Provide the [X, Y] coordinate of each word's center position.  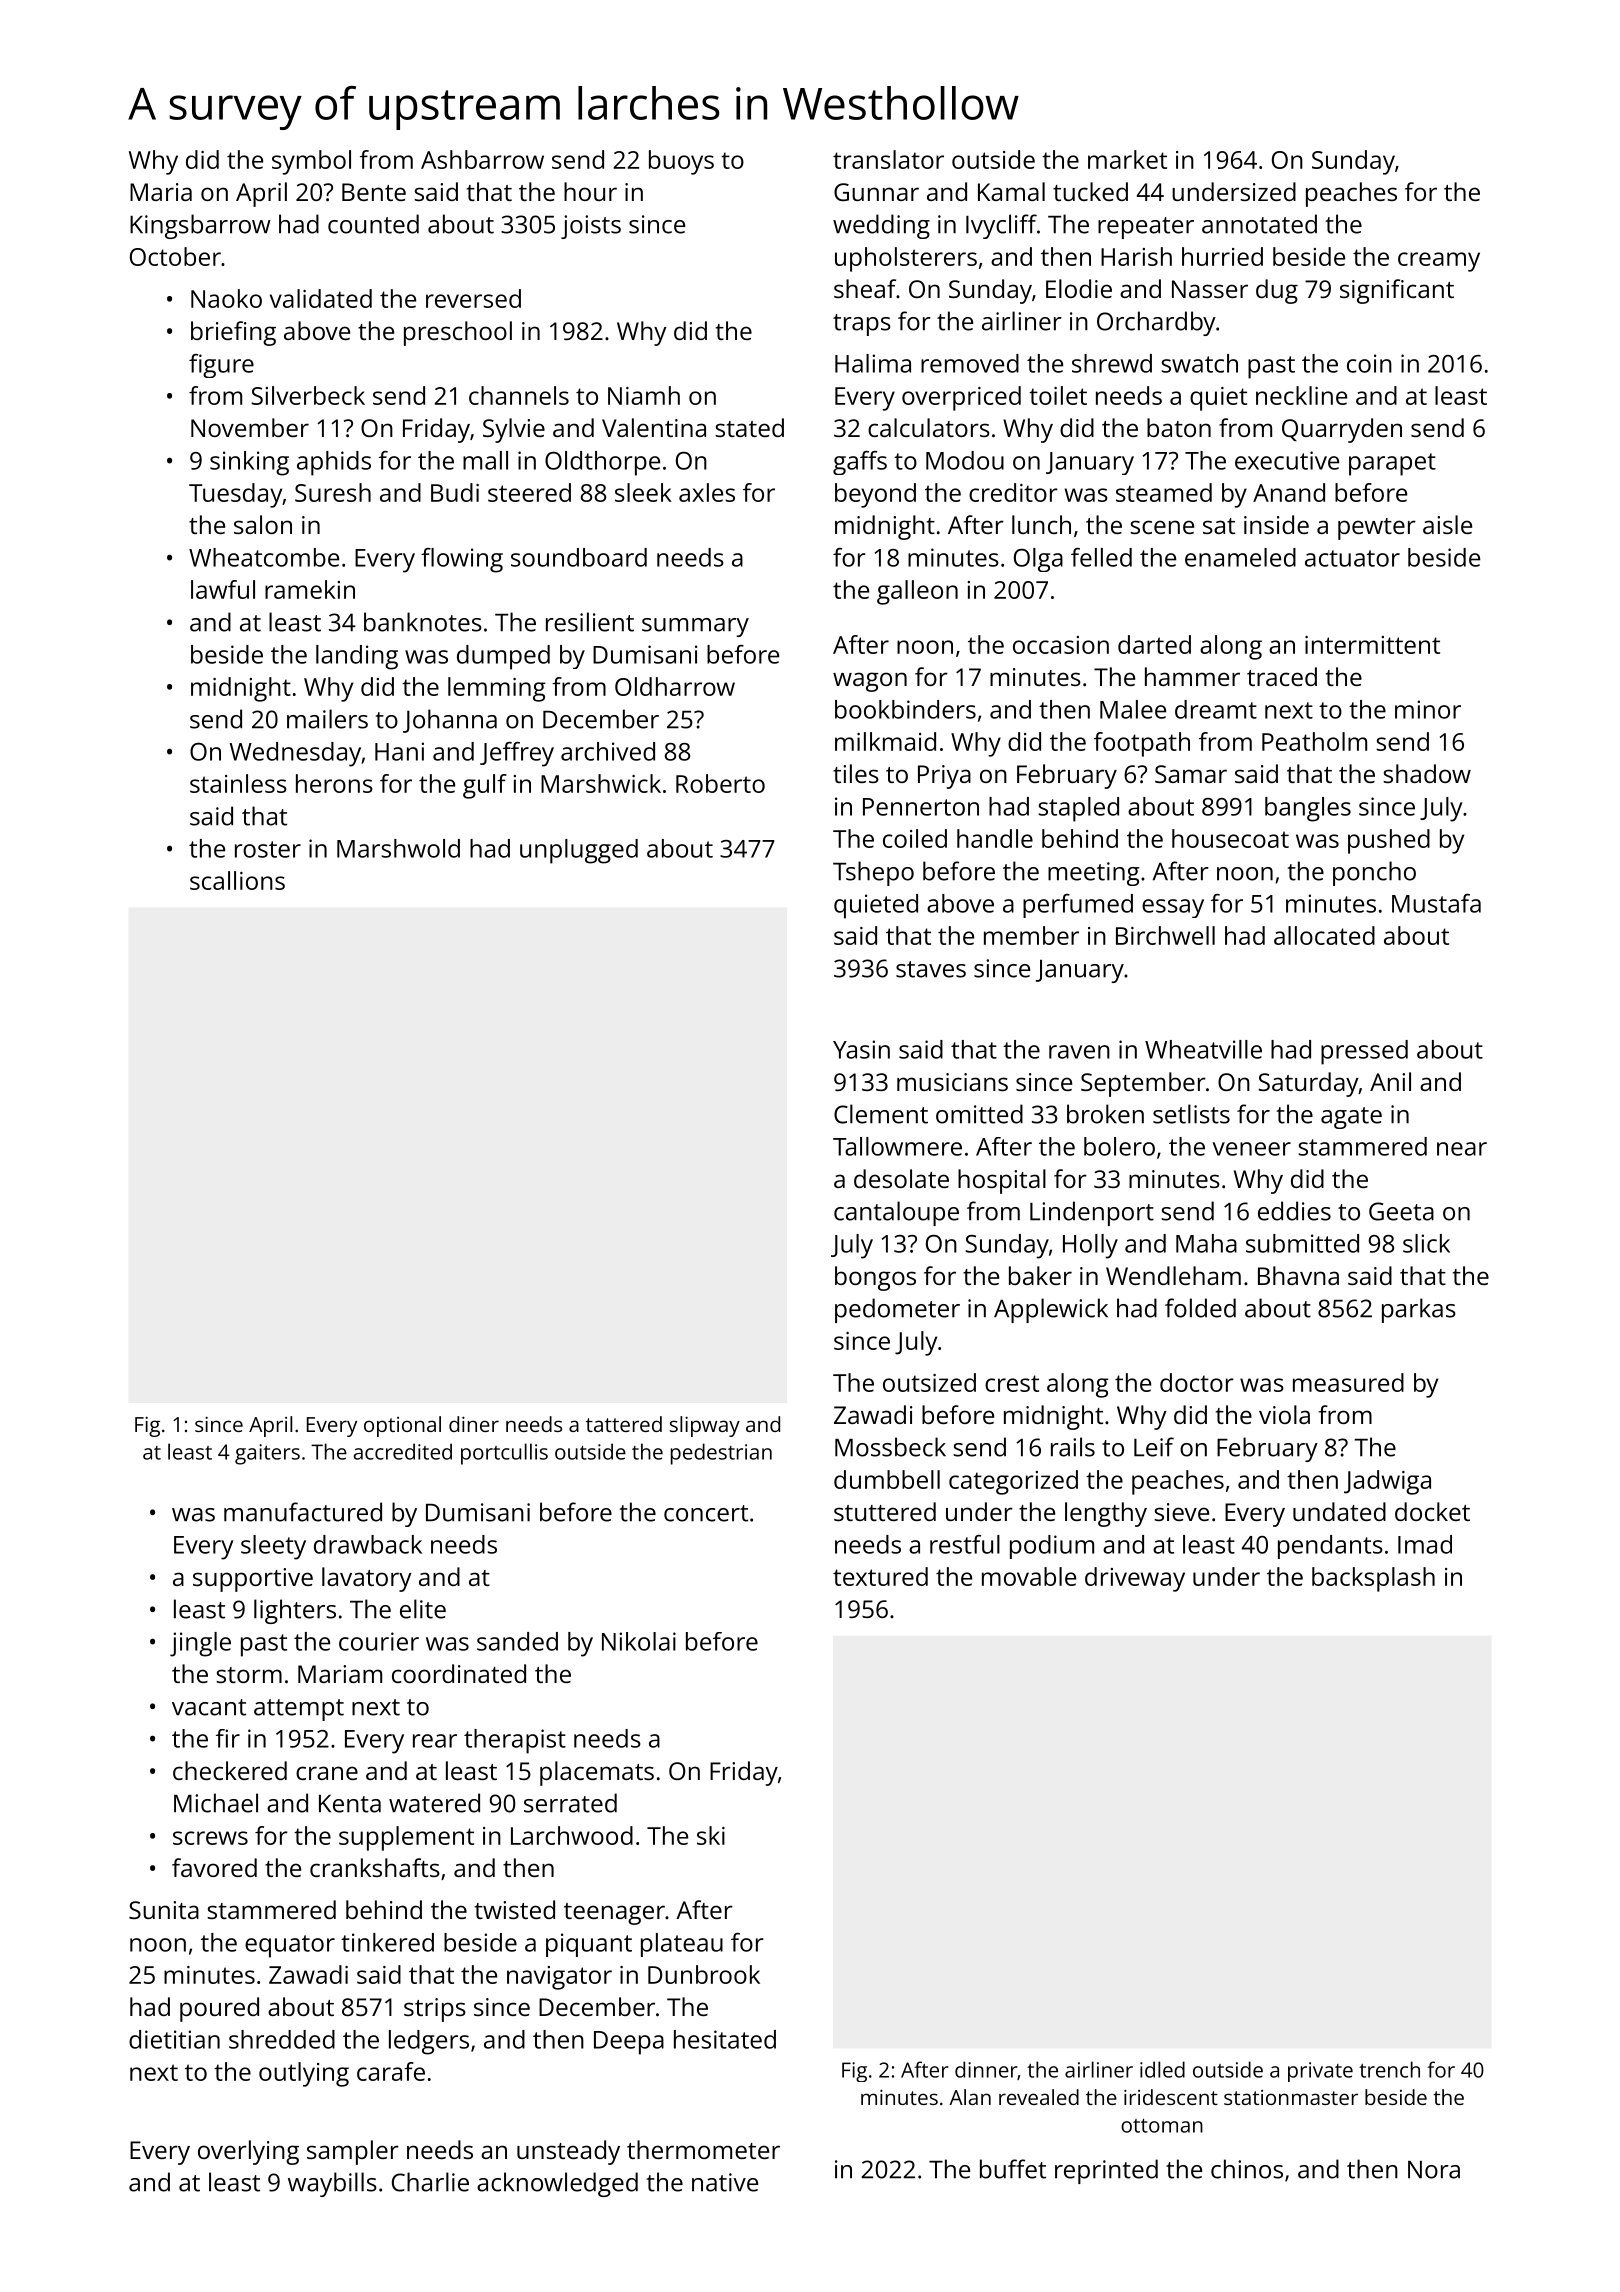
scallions [237, 880]
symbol [311, 162]
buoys [681, 162]
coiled [915, 838]
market [1127, 159]
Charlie [430, 2182]
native [725, 2182]
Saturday [1308, 1084]
